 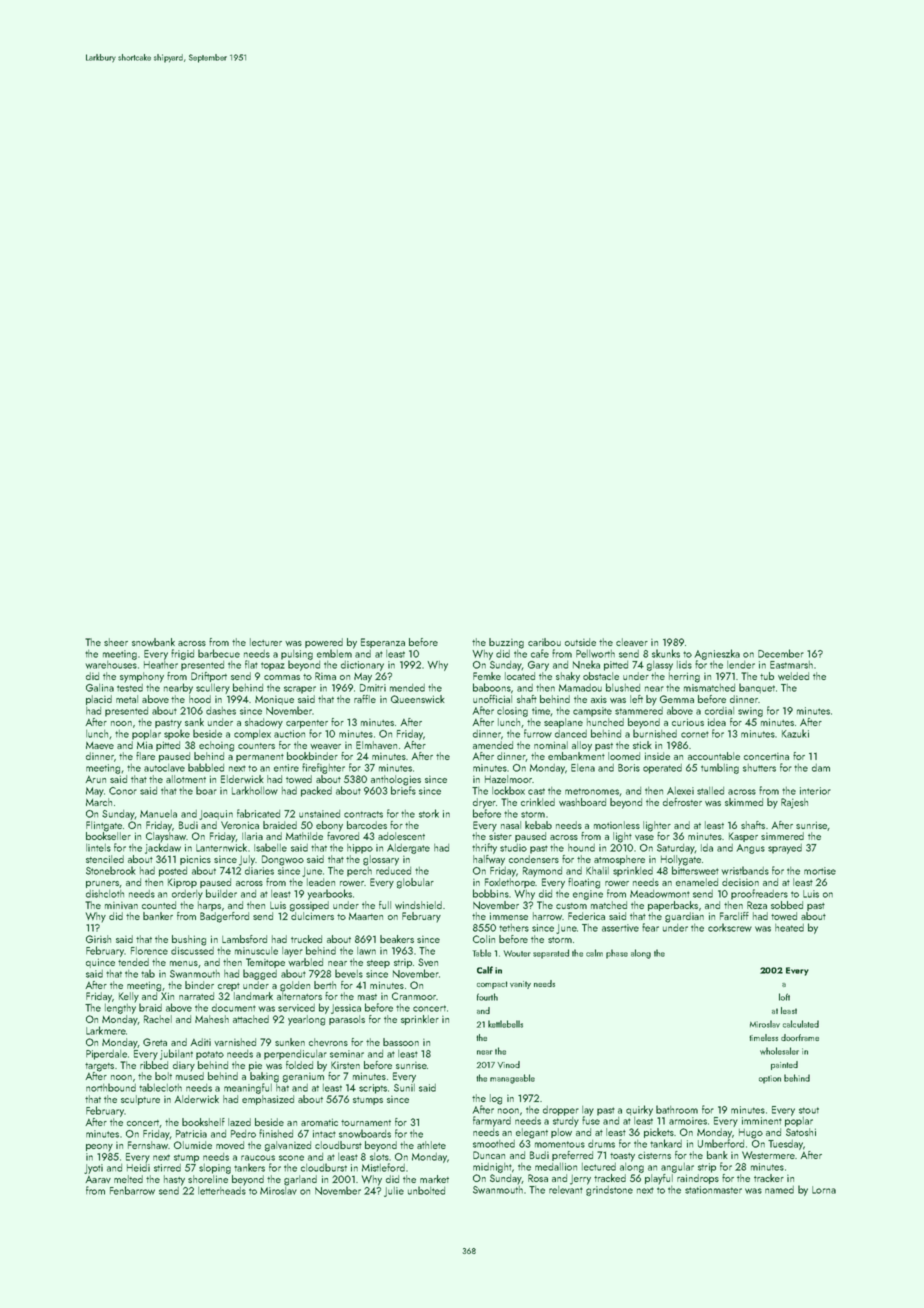 I want to click on December, so click(x=781, y=653).
